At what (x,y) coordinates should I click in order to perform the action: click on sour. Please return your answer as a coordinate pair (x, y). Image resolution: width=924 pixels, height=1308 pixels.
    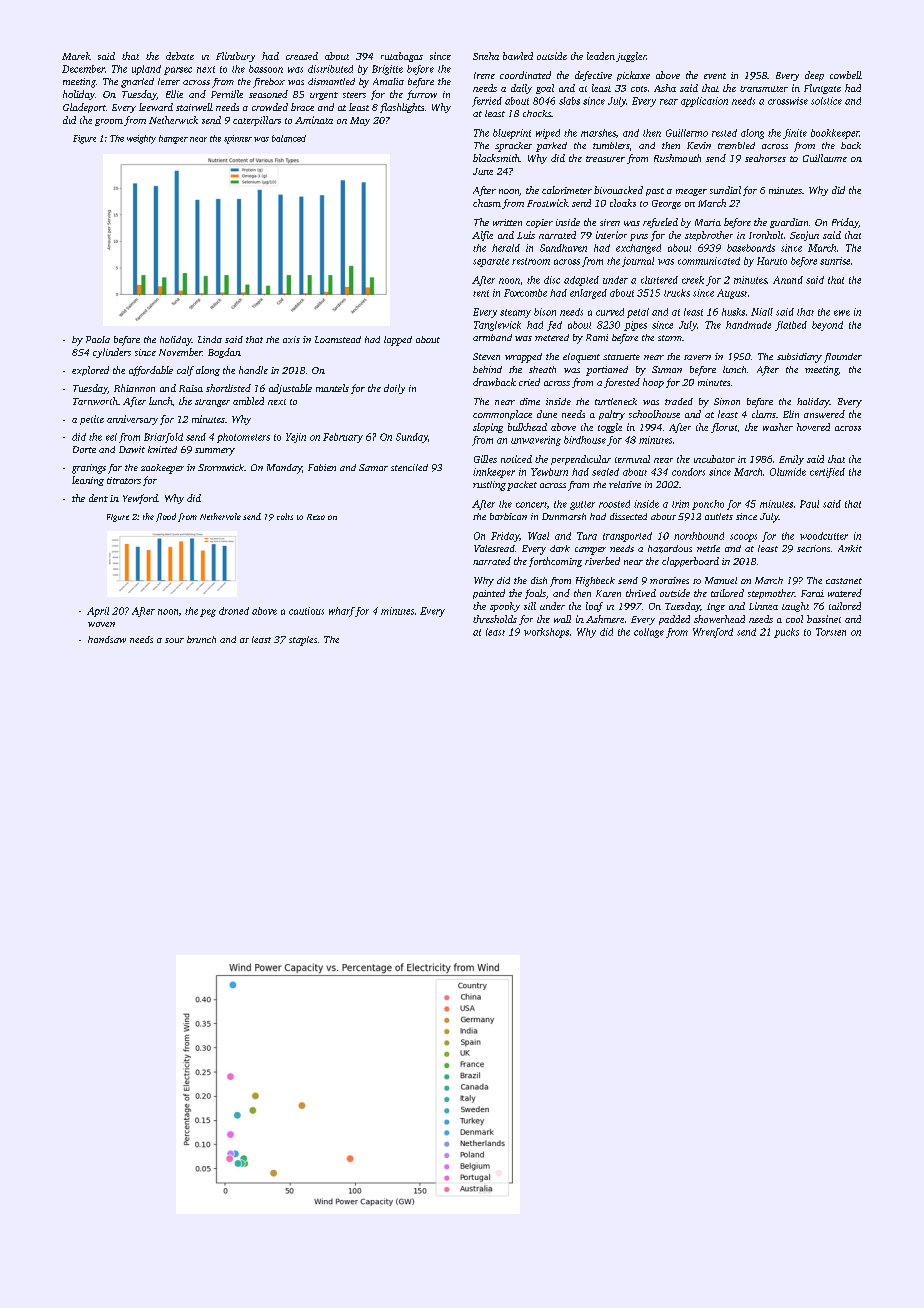
    Looking at the image, I should click on (174, 640).
